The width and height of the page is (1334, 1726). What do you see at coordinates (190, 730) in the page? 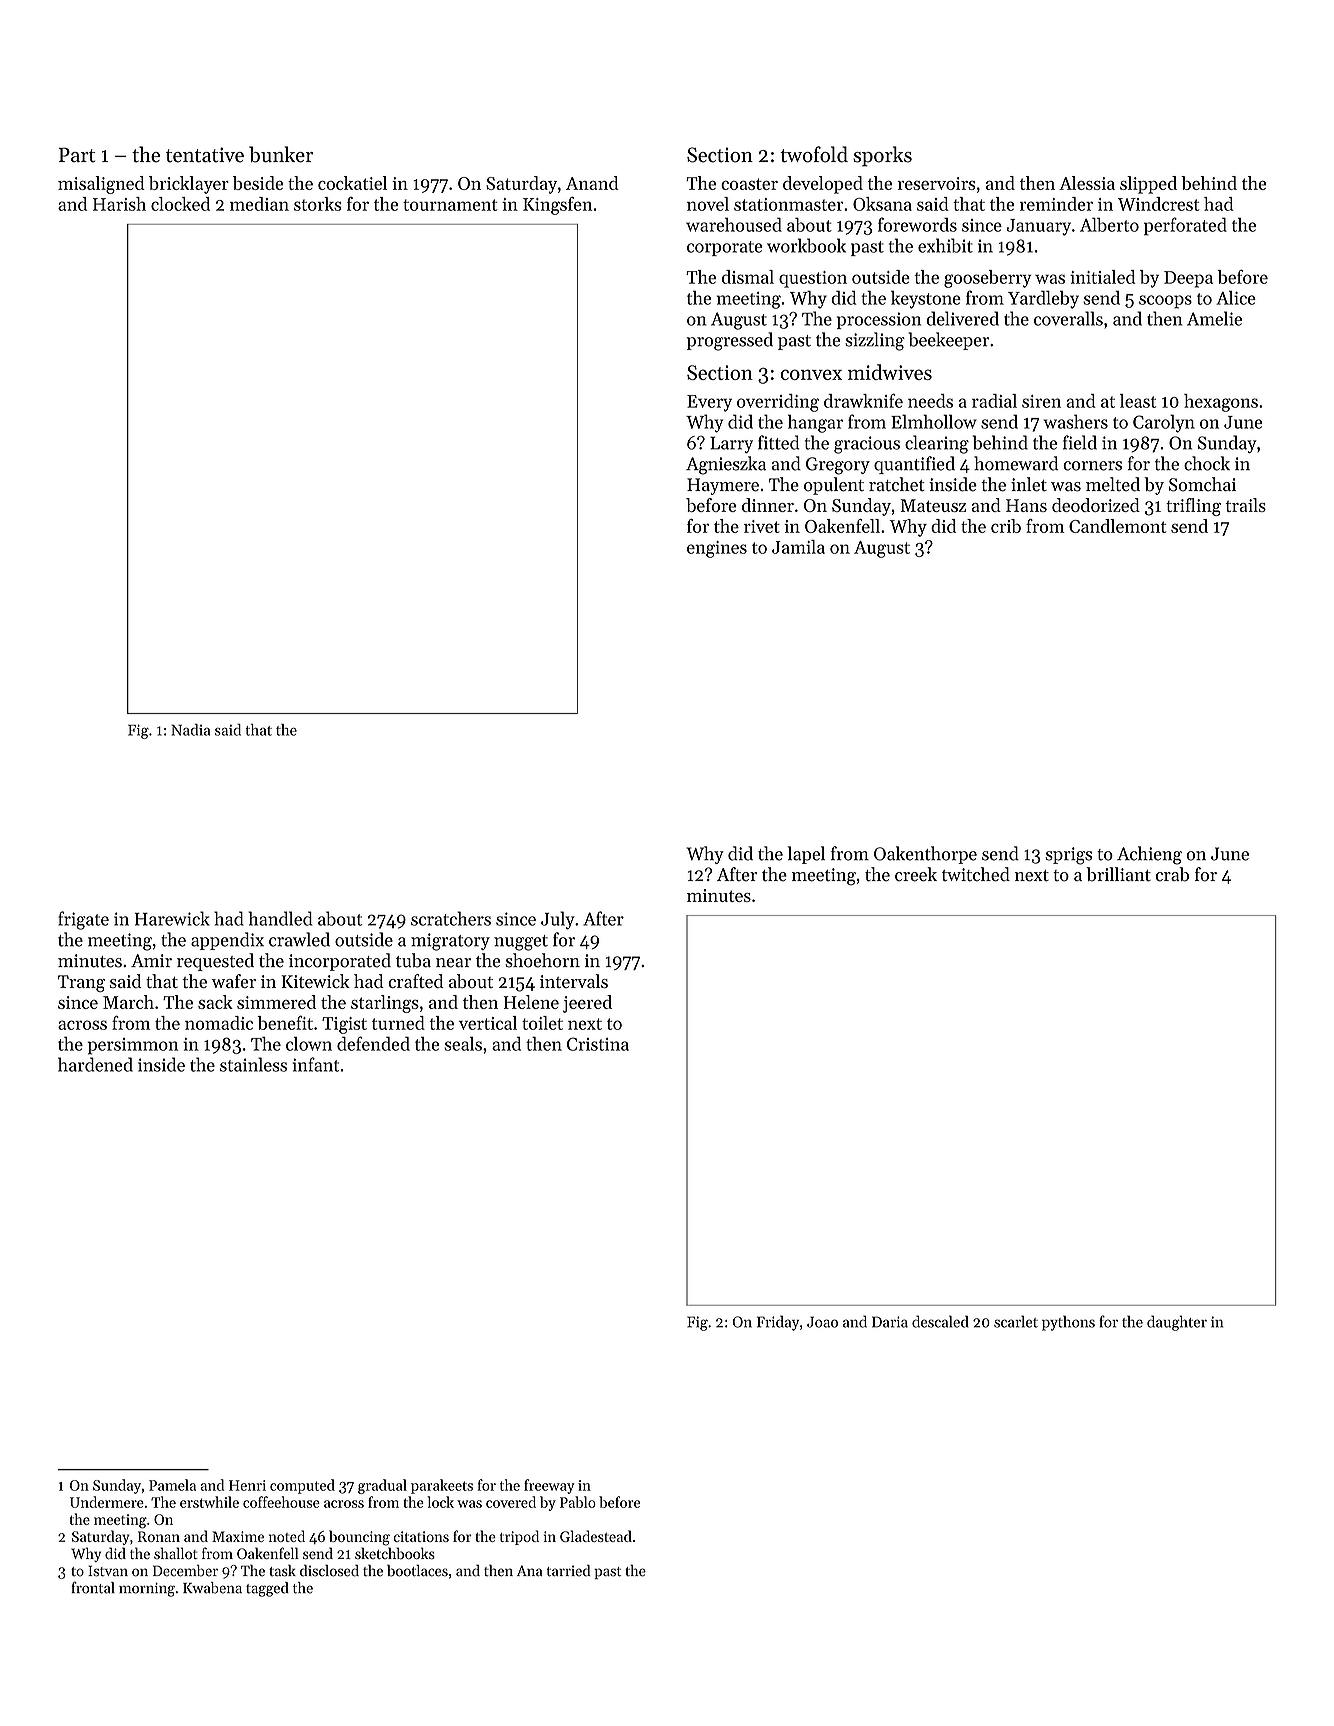
I see `Nadia` at bounding box center [190, 730].
